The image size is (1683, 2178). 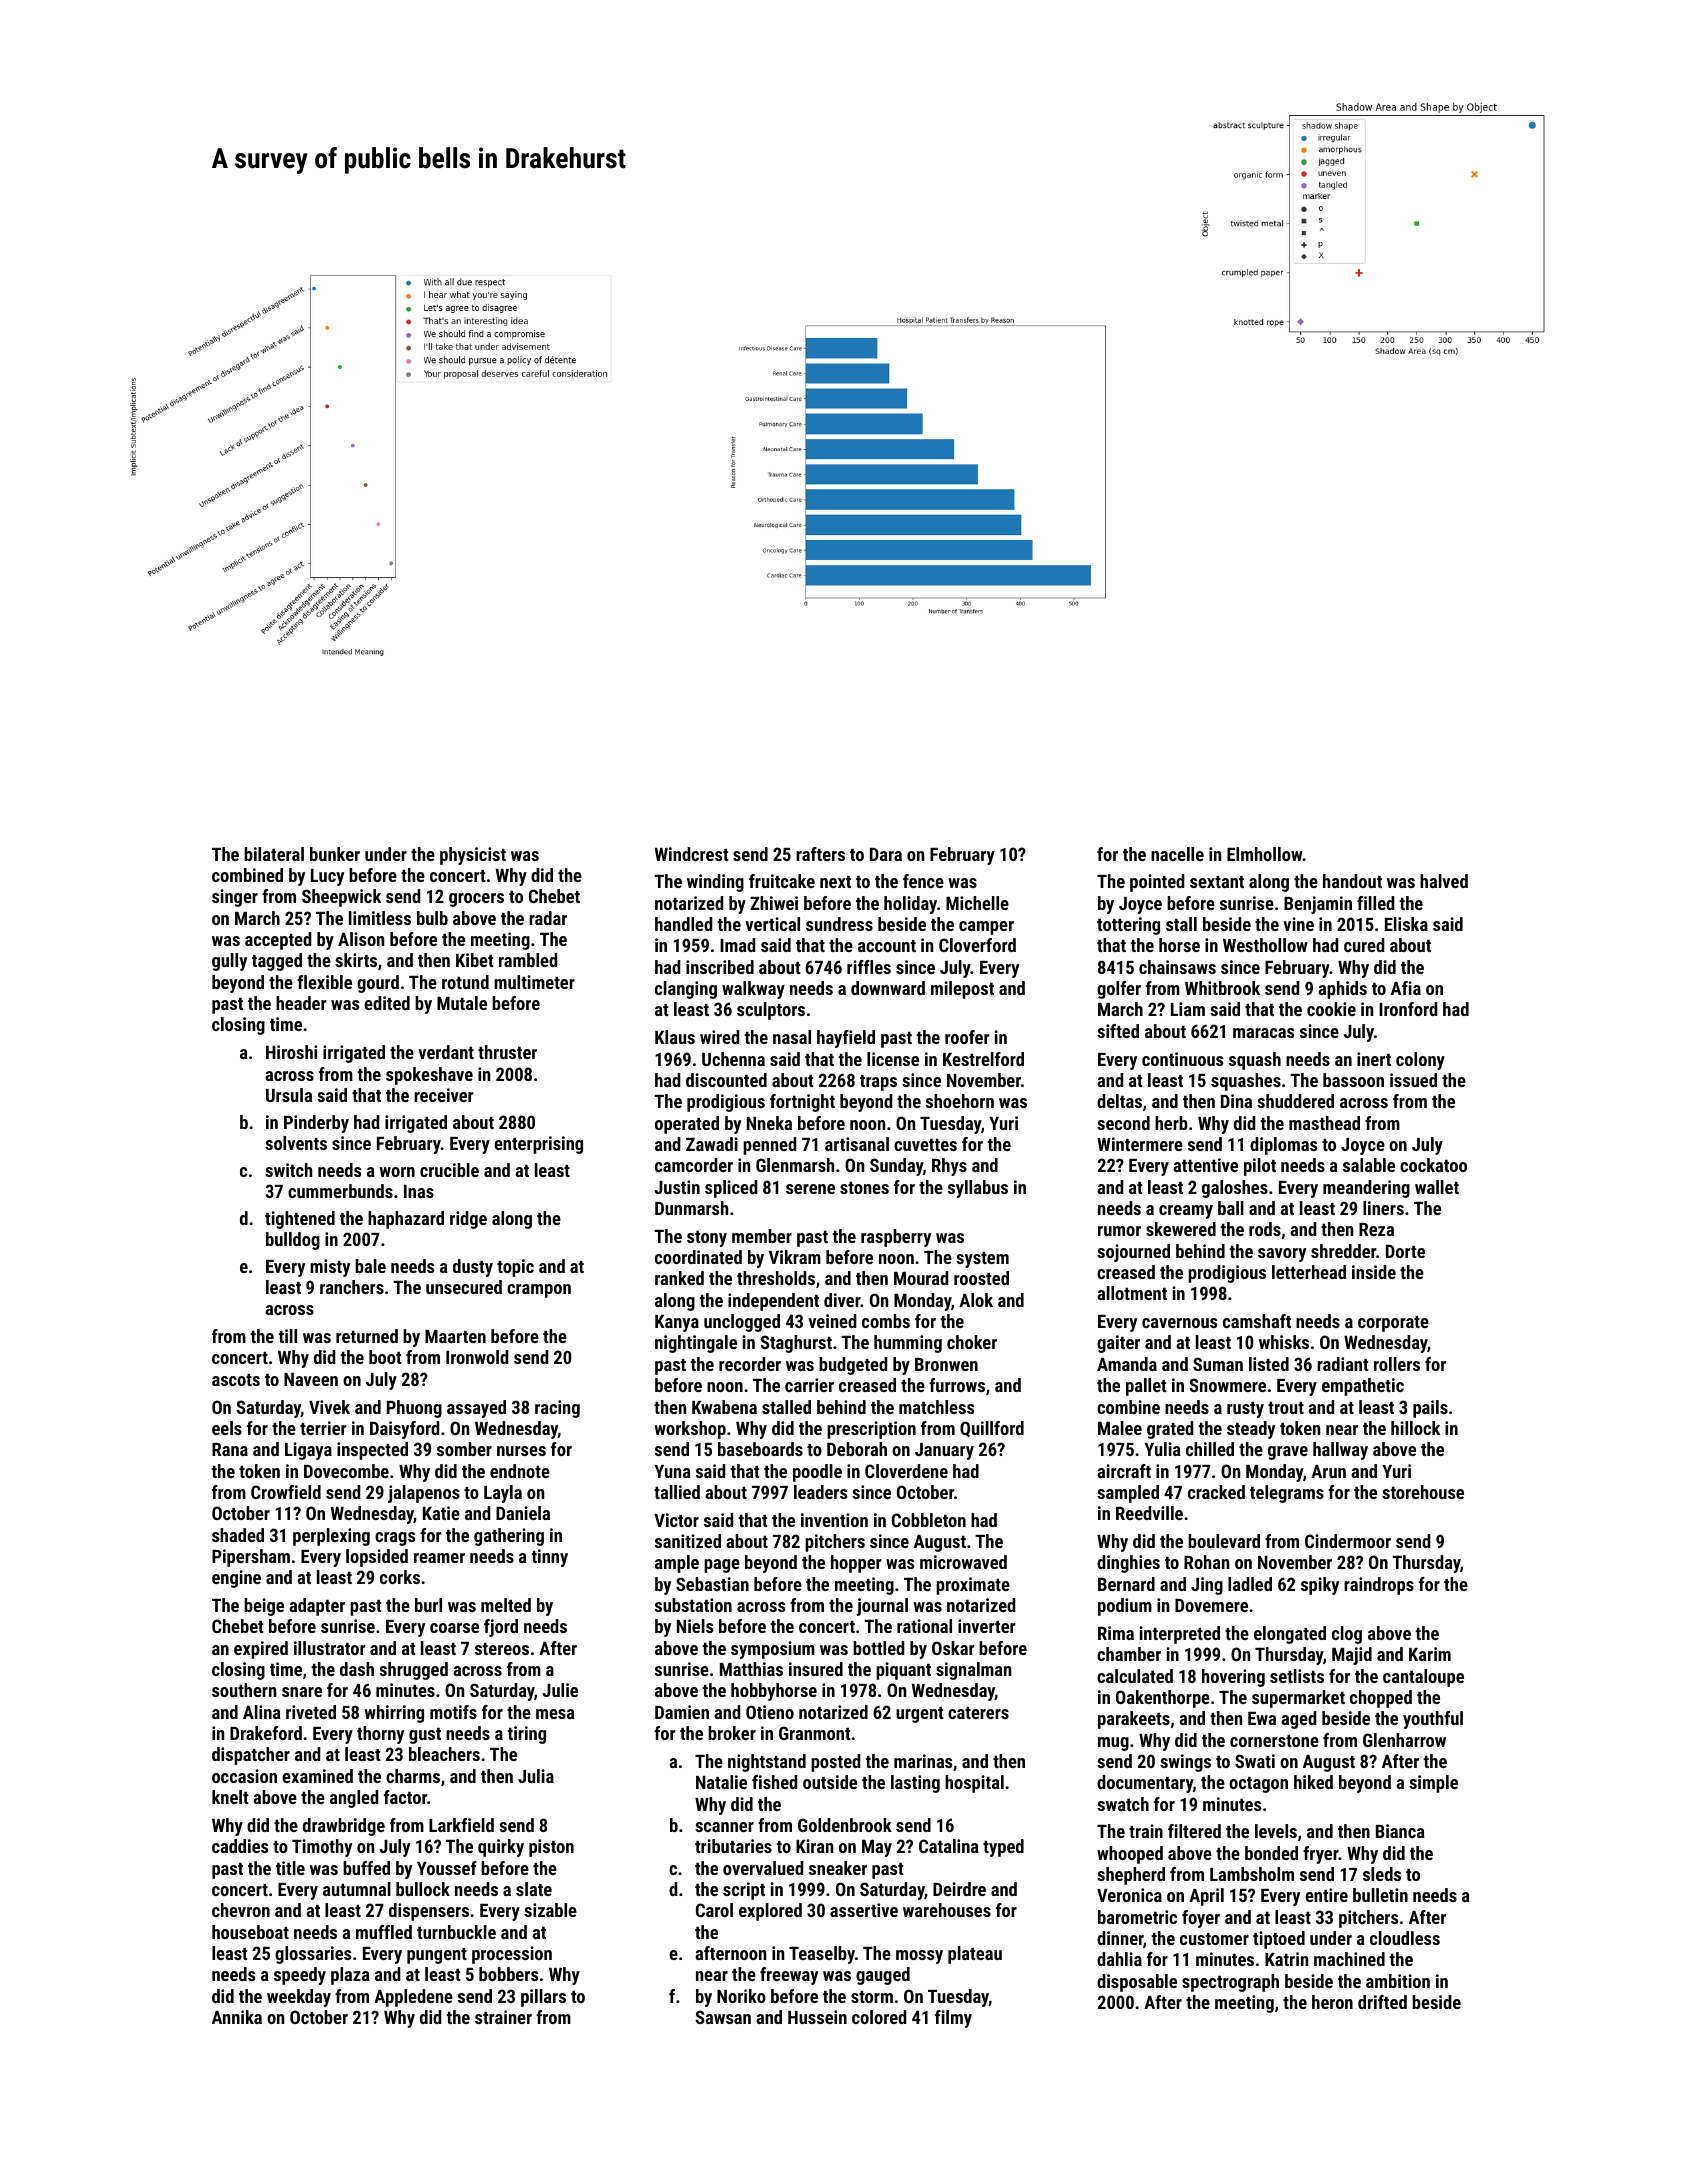 What do you see at coordinates (856, 1564) in the page?
I see `hopper` at bounding box center [856, 1564].
